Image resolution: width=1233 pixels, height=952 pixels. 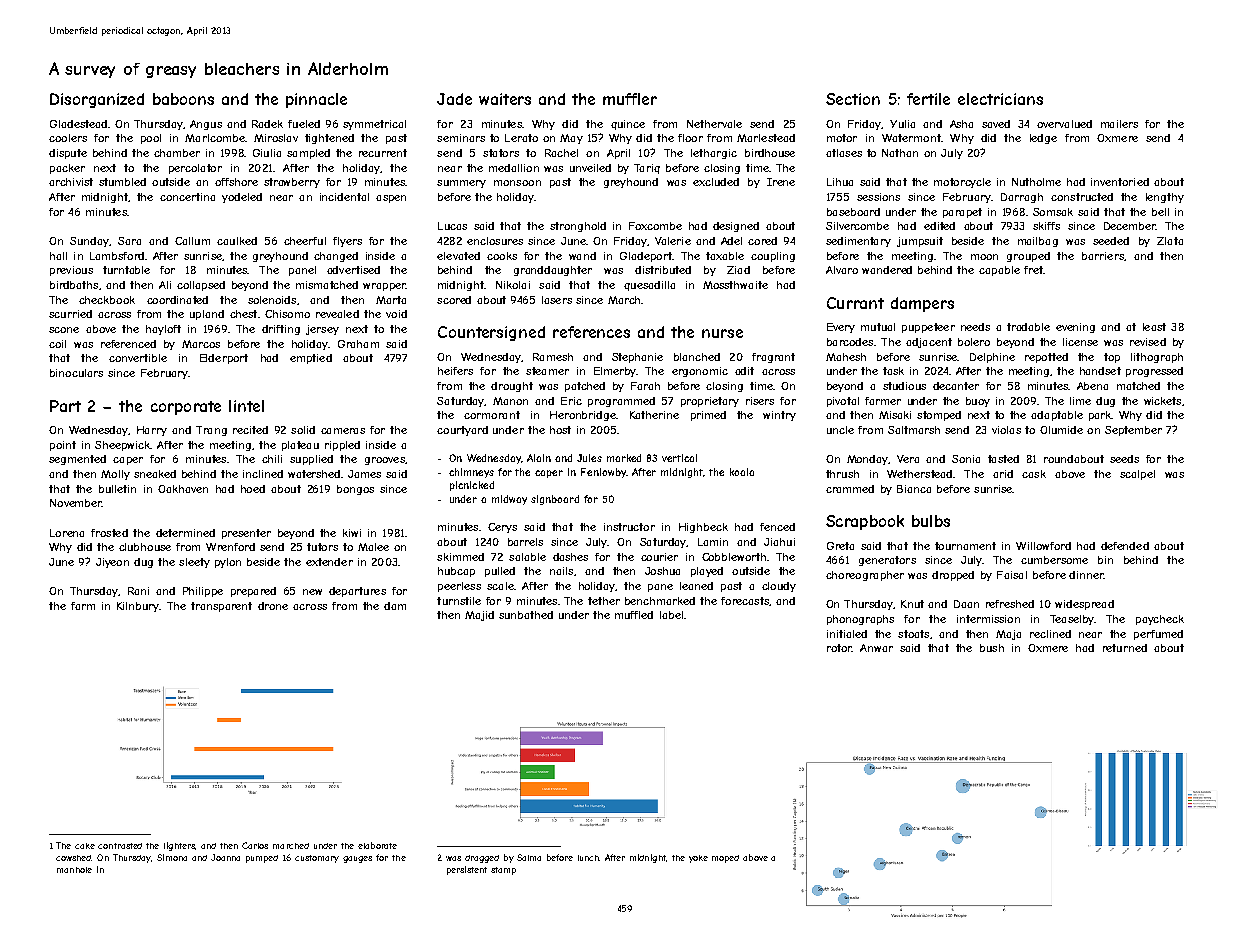 I want to click on emptied, so click(x=311, y=359).
